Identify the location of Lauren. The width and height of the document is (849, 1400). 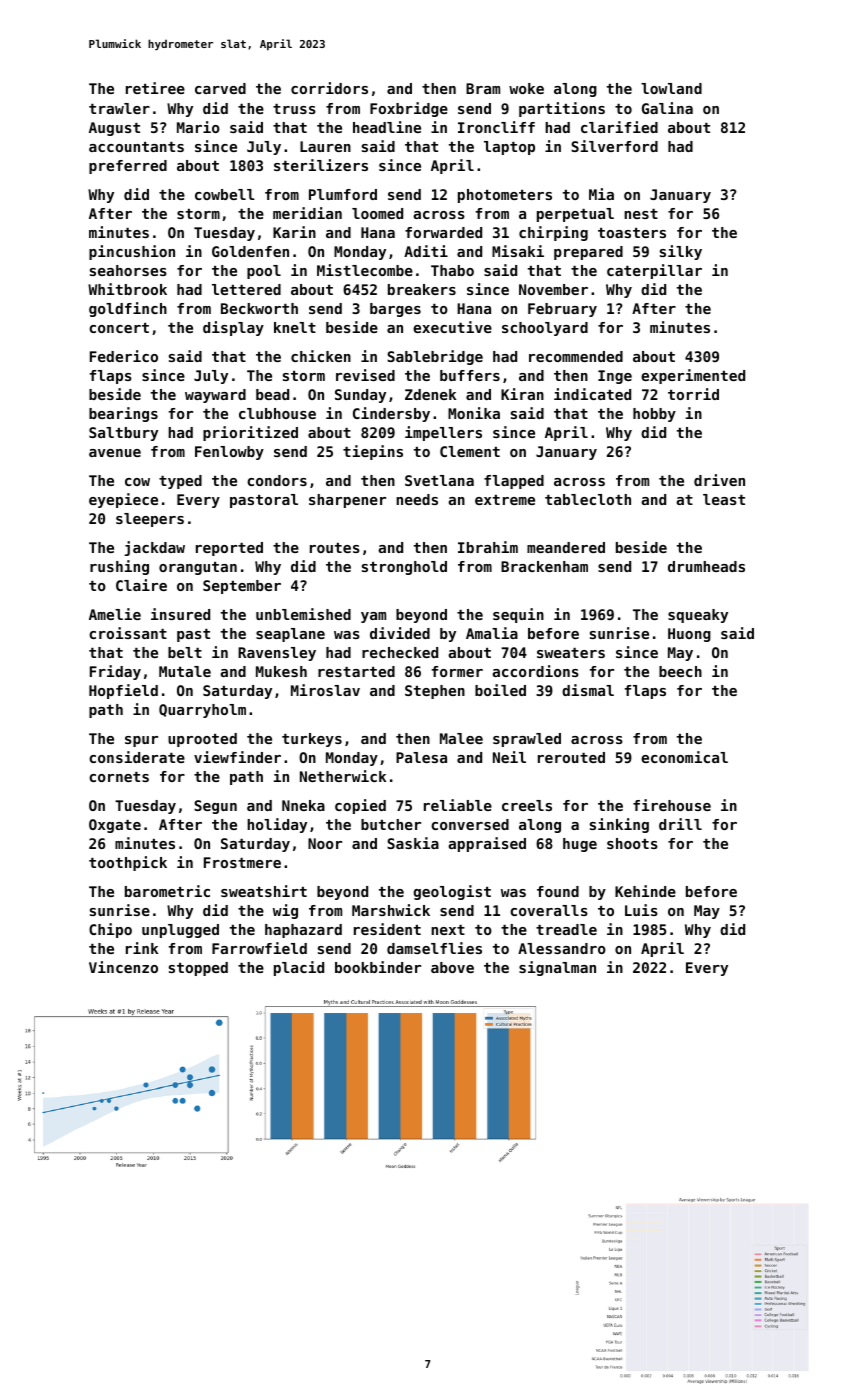
(325, 146).
